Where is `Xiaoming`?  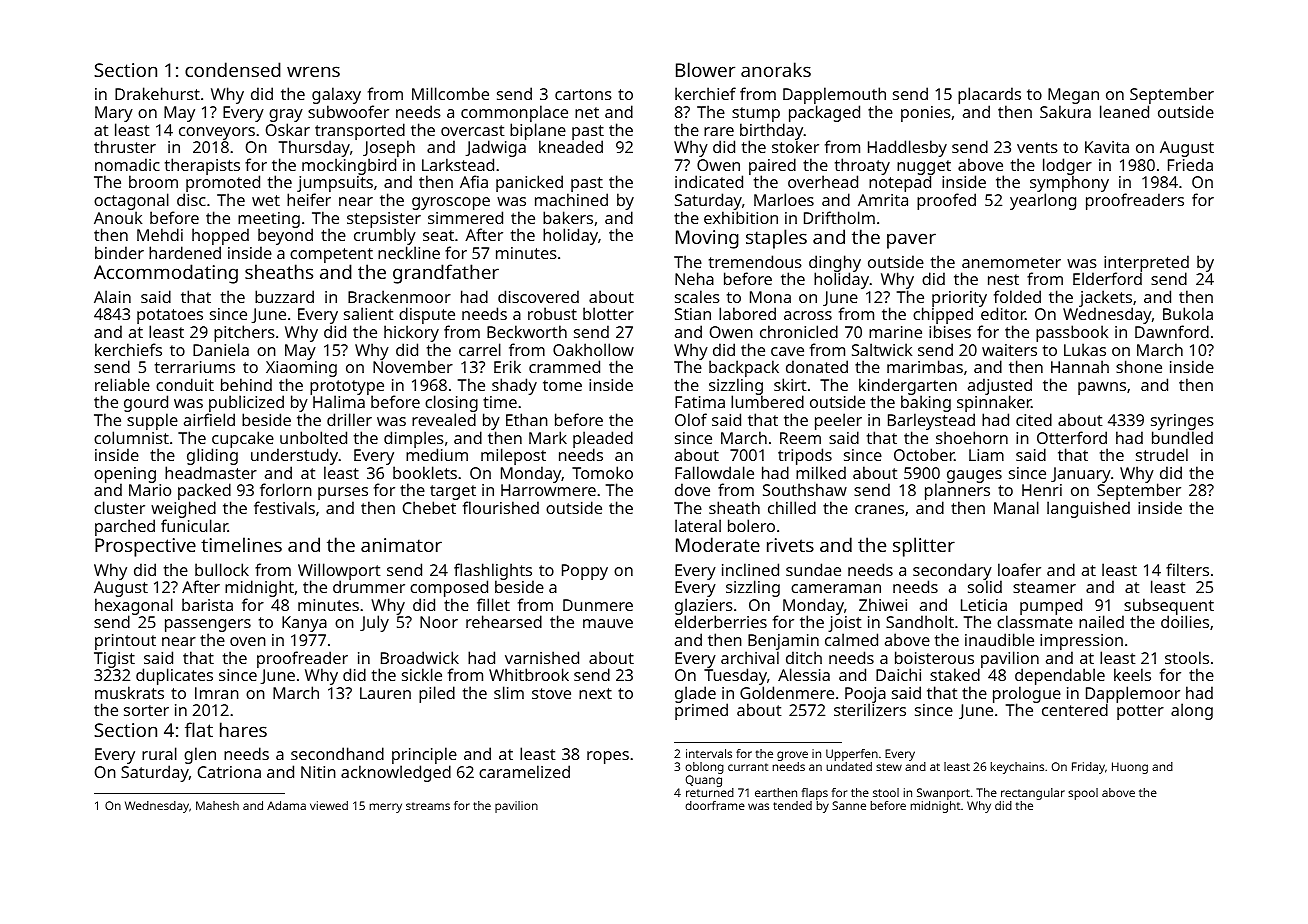
Xiaoming is located at coordinates (301, 369).
